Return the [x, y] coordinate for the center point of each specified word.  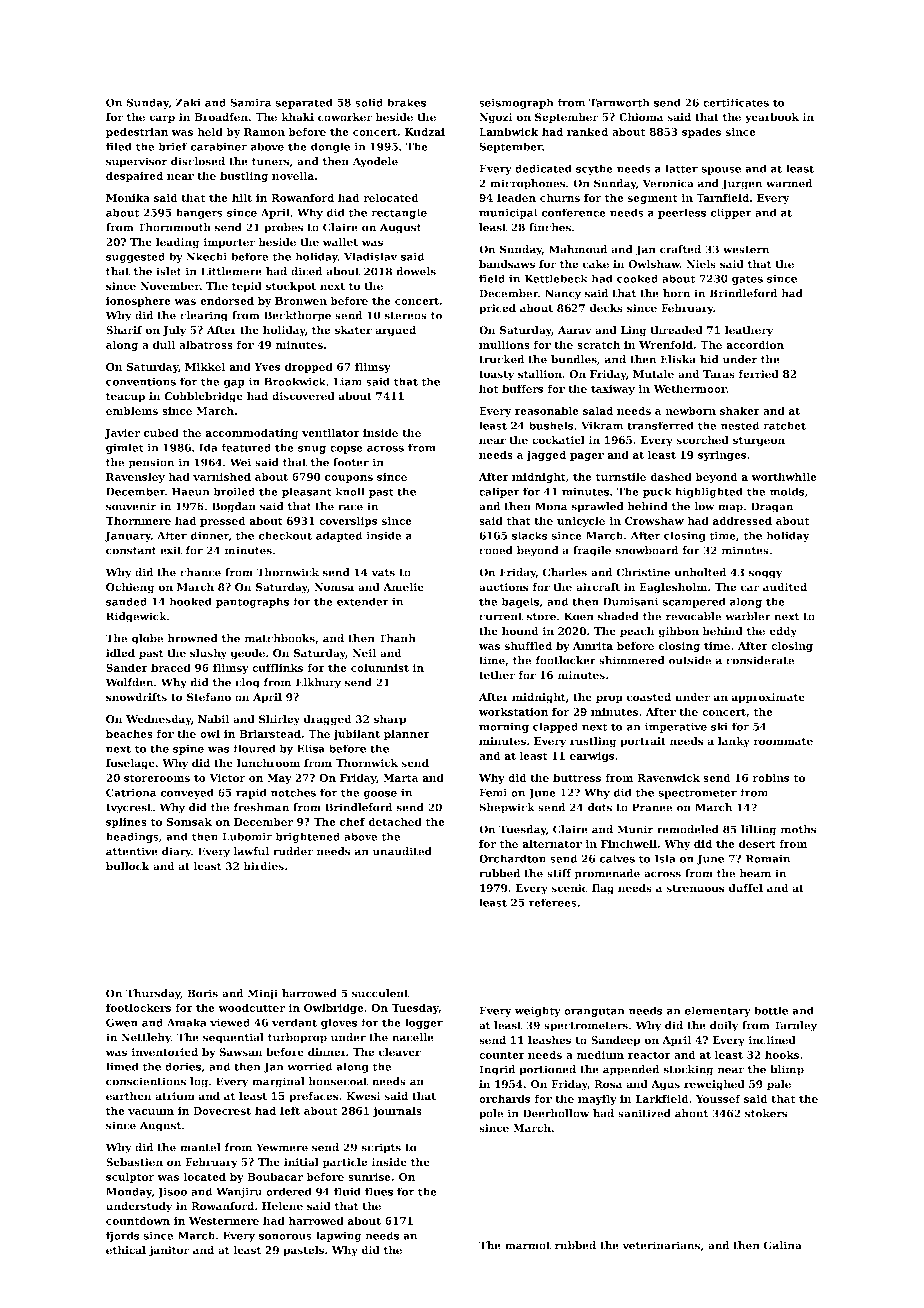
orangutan [594, 1012]
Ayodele [375, 162]
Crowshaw [654, 520]
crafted [680, 249]
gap [234, 384]
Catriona [131, 792]
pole [491, 1114]
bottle [771, 1010]
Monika [128, 197]
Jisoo [172, 1192]
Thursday [153, 994]
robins [771, 777]
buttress [577, 777]
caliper [499, 492]
